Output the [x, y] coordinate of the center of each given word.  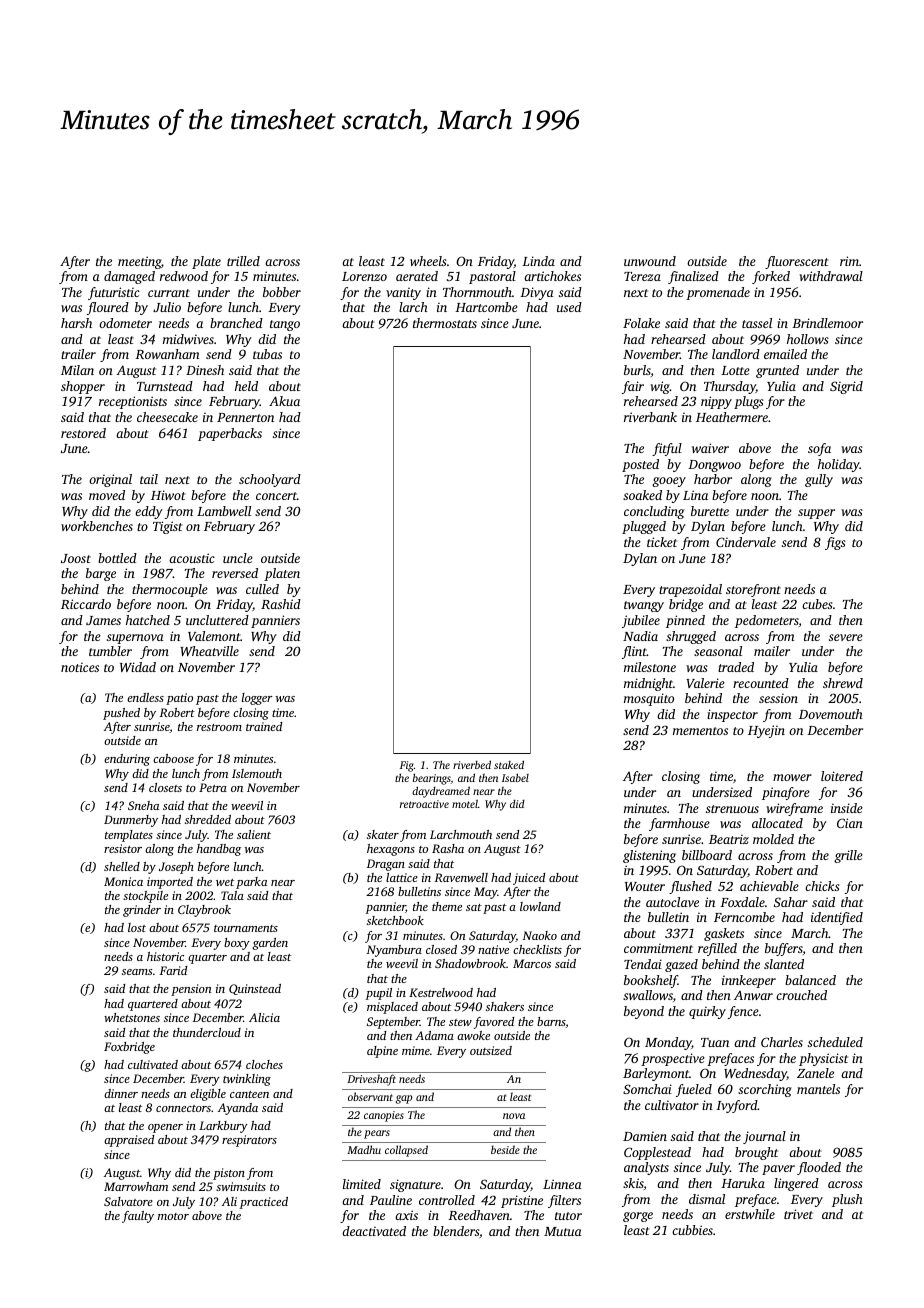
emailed [785, 354]
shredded [208, 819]
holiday [839, 465]
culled [262, 589]
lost [137, 927]
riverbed [472, 764]
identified [837, 918]
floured [108, 308]
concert [276, 496]
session [778, 698]
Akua [284, 401]
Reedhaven [479, 1215]
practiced [264, 1203]
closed [441, 949]
